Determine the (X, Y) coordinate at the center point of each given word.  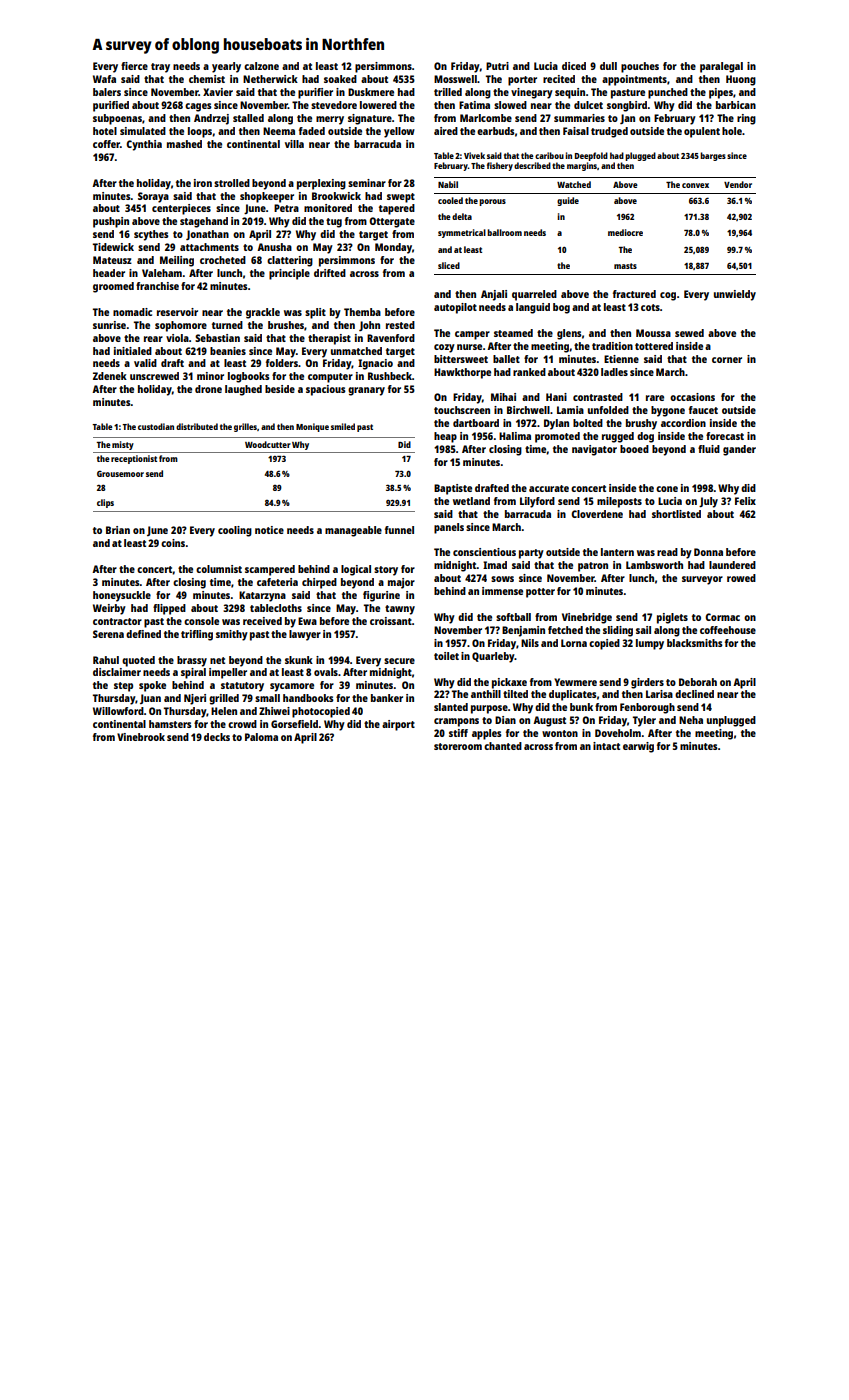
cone (667, 489)
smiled (343, 426)
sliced (449, 265)
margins (582, 166)
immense (502, 591)
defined (143, 634)
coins (173, 543)
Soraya (153, 197)
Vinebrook (141, 737)
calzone (261, 66)
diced (574, 66)
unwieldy (735, 295)
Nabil (448, 184)
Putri (497, 66)
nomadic (132, 312)
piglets (672, 618)
